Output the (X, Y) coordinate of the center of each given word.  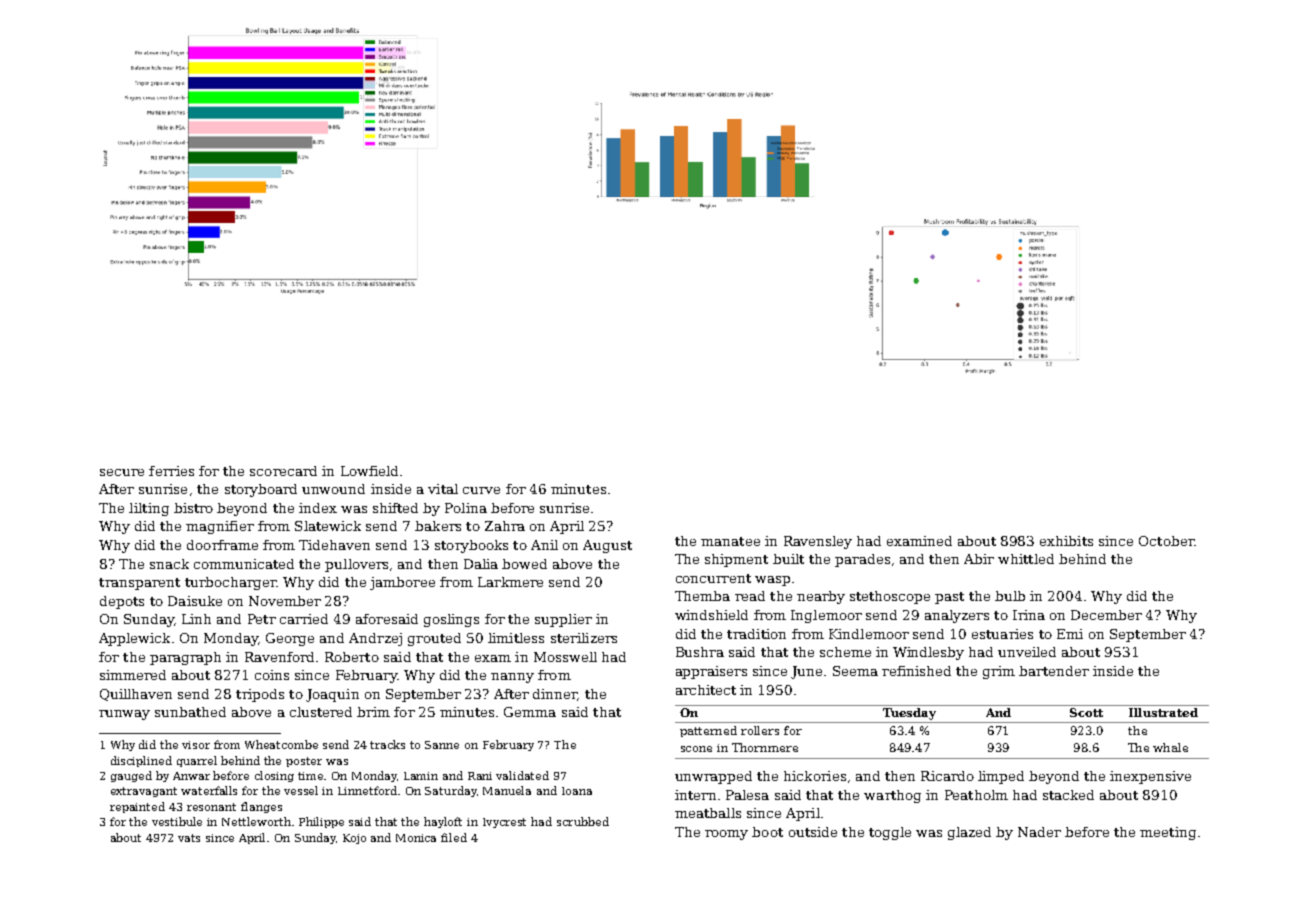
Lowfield (369, 471)
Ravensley (818, 542)
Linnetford (367, 790)
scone (696, 749)
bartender (1054, 671)
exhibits (1066, 541)
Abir (979, 559)
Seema (855, 671)
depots (122, 602)
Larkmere (510, 582)
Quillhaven (136, 695)
